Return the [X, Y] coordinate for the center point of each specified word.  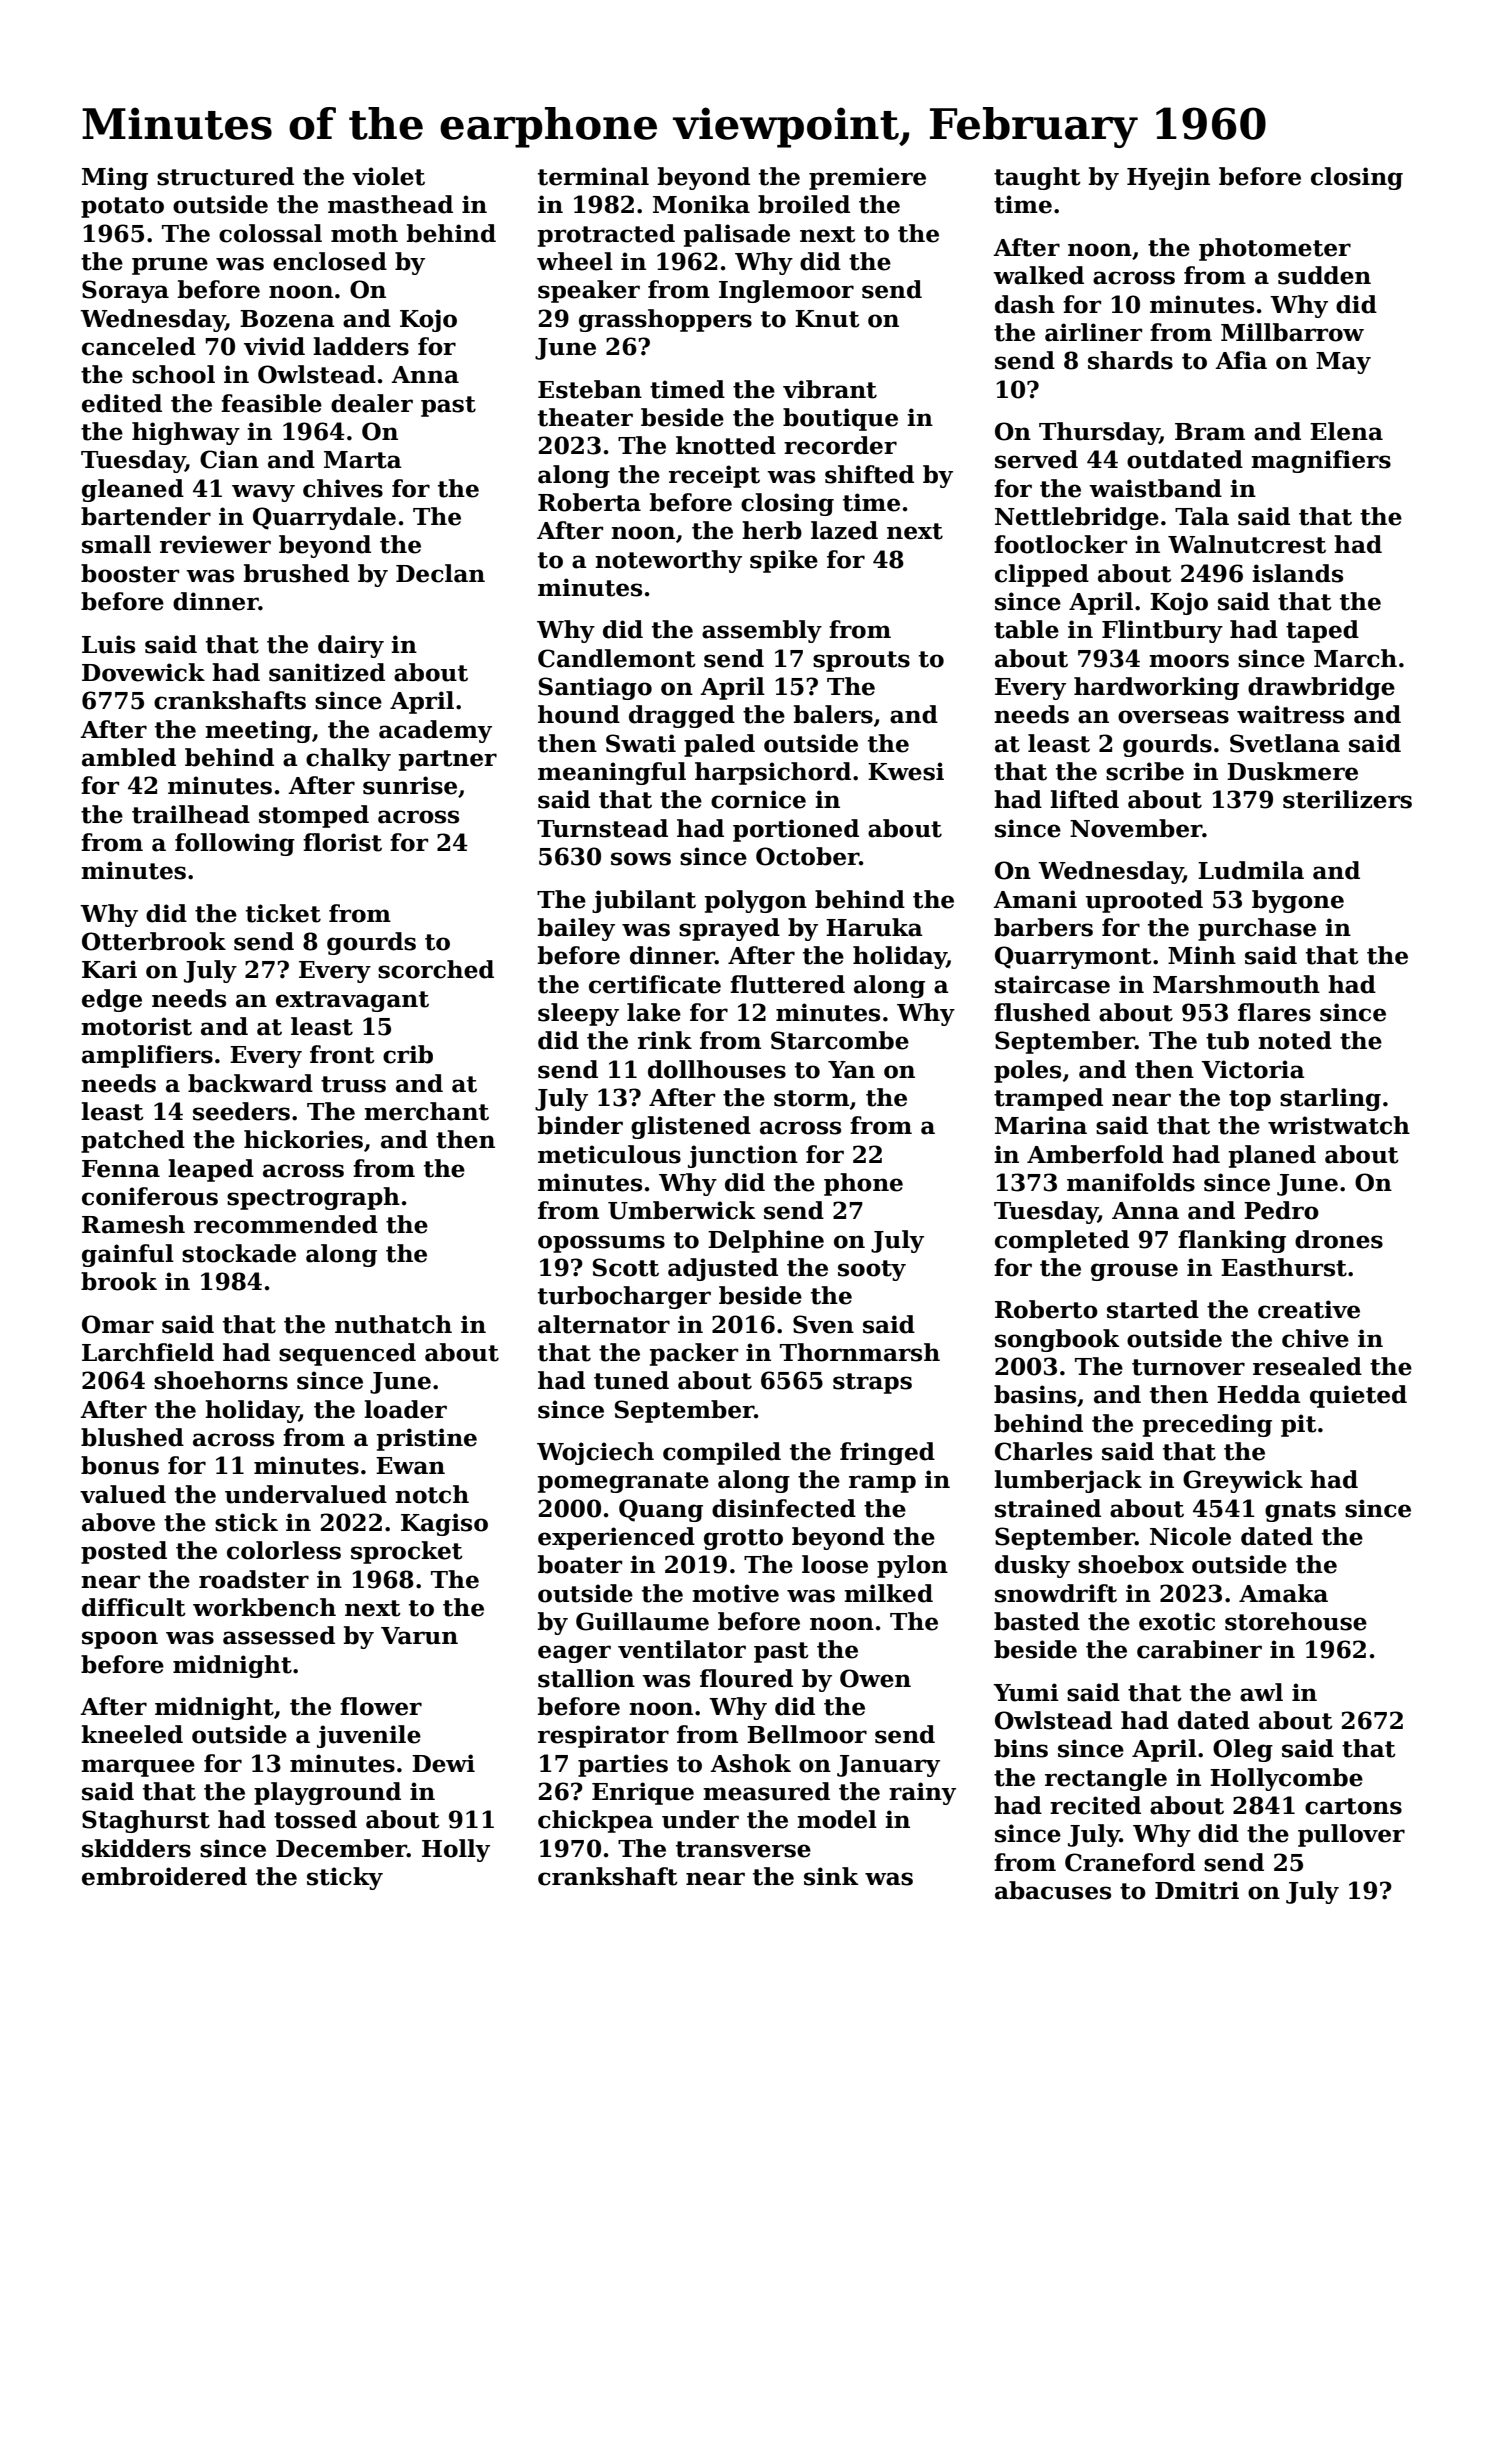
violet [388, 176]
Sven [823, 1324]
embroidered [164, 1876]
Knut [827, 319]
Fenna [121, 1169]
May [1343, 363]
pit [1299, 1425]
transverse [743, 1849]
